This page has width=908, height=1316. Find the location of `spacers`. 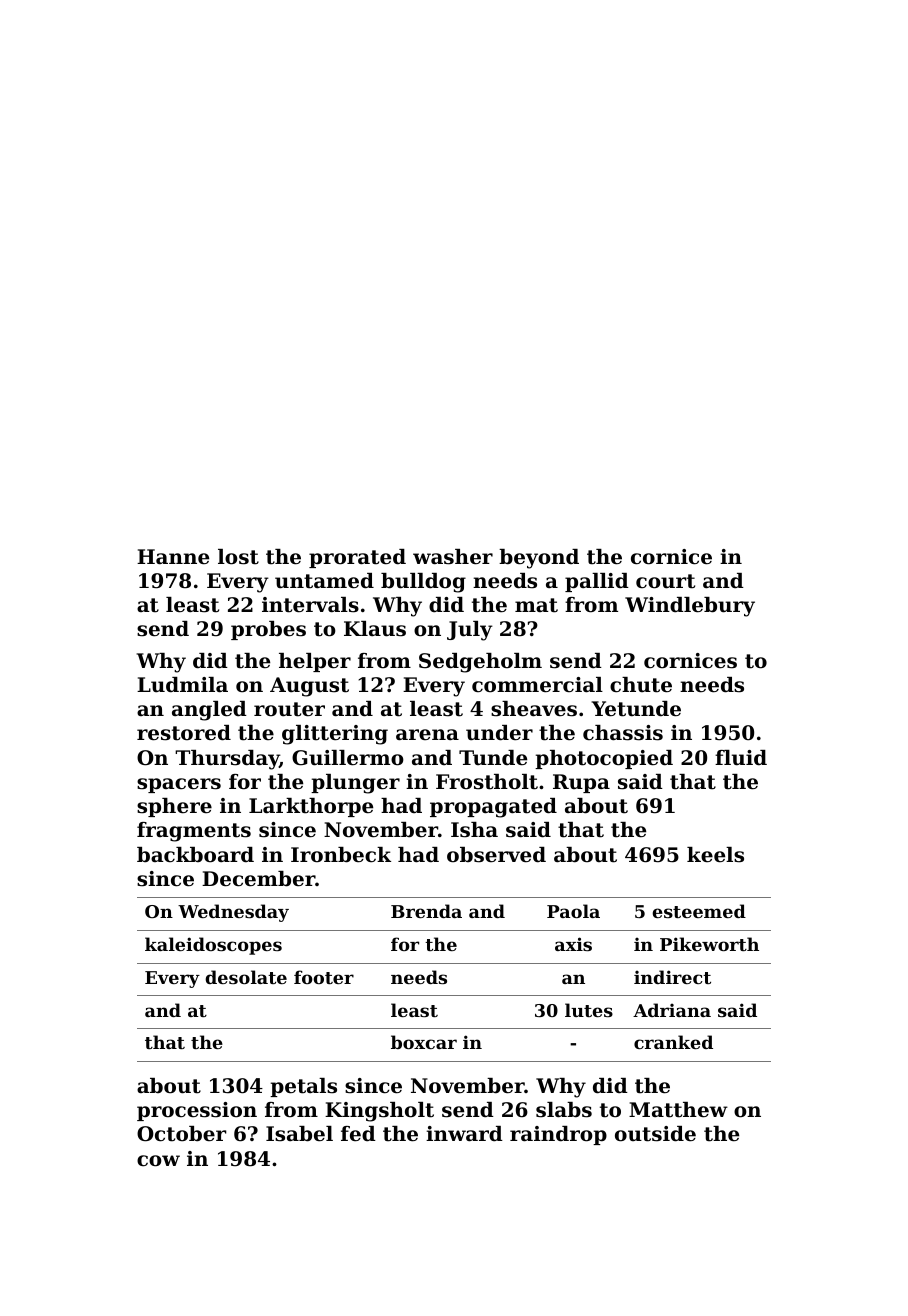

spacers is located at coordinates (179, 785).
